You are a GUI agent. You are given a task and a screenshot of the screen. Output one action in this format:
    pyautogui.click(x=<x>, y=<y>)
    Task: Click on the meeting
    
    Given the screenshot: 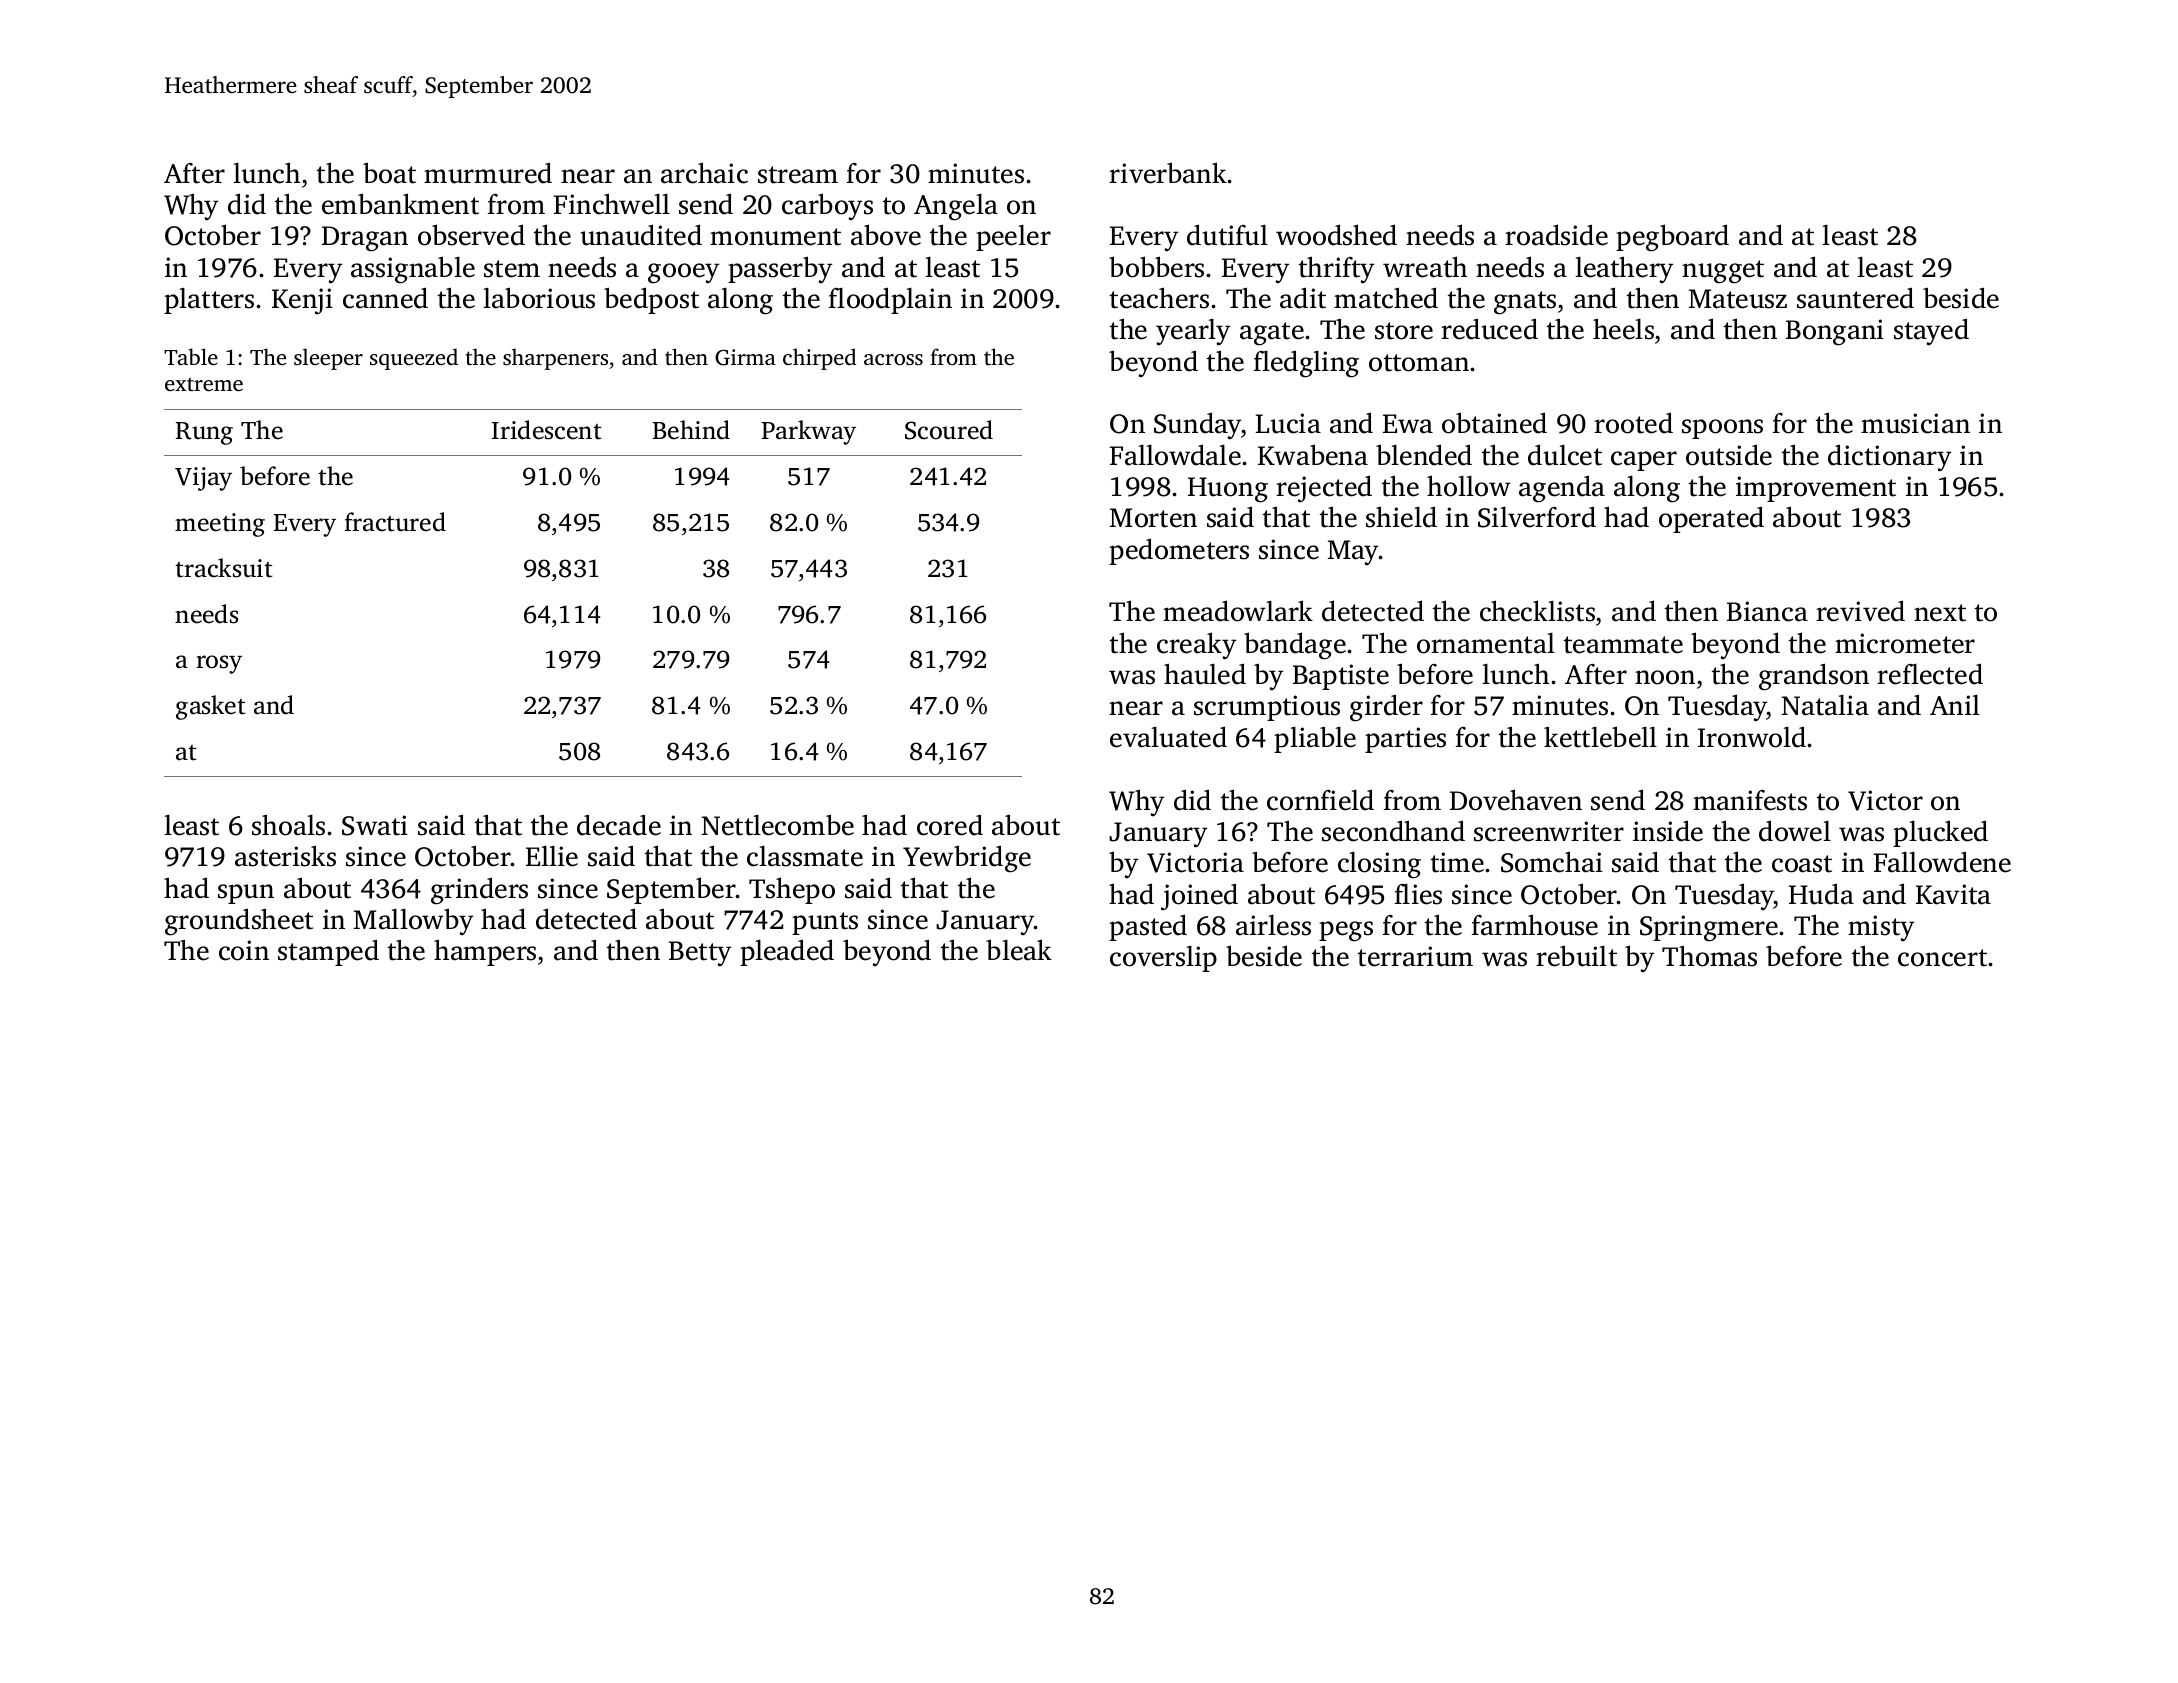 What is the action you would take?
    pyautogui.click(x=220, y=525)
